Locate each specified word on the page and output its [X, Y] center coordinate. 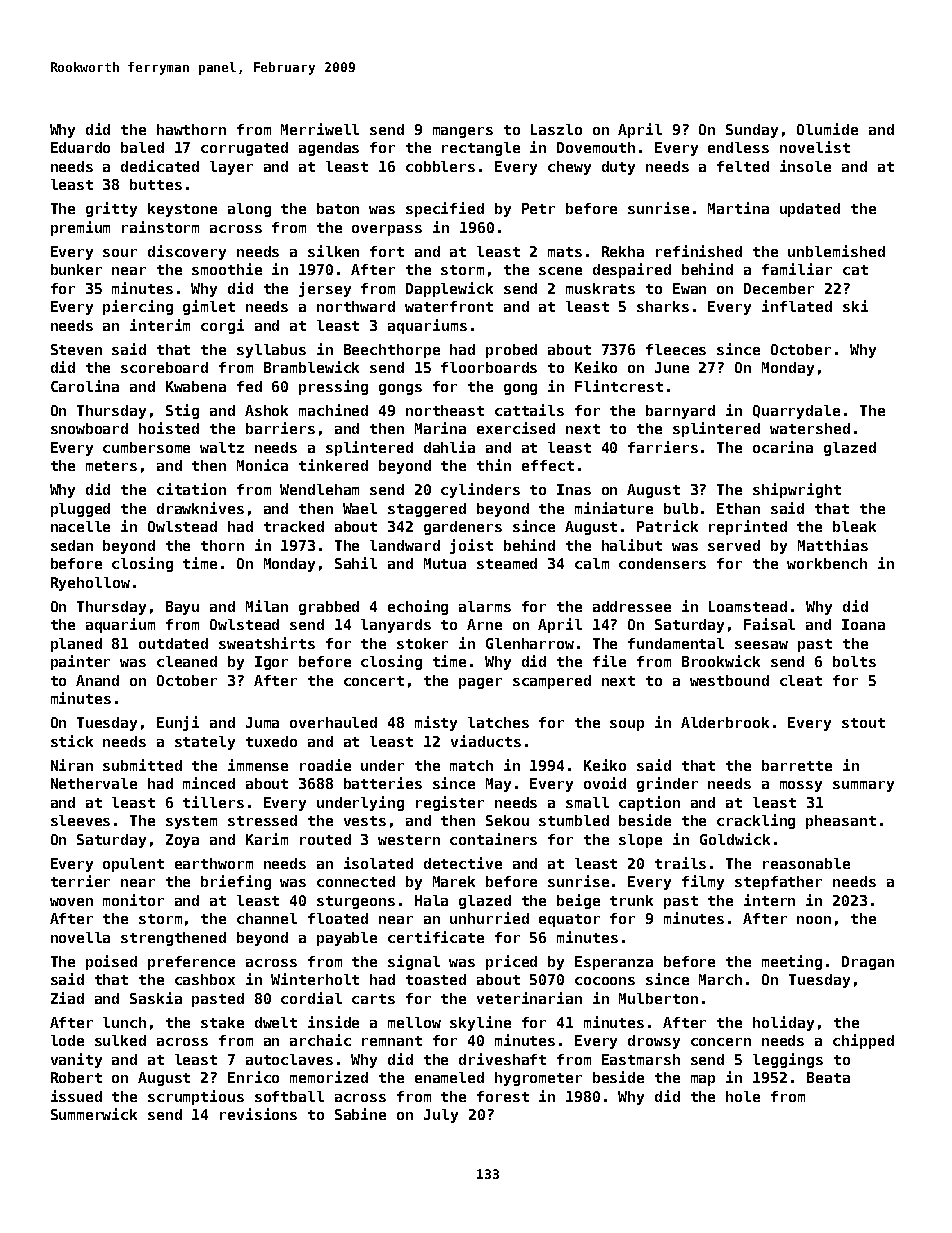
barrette [797, 765]
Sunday [752, 131]
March [720, 979]
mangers [463, 132]
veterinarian [529, 998]
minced [209, 783]
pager [480, 683]
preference [191, 963]
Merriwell [320, 129]
